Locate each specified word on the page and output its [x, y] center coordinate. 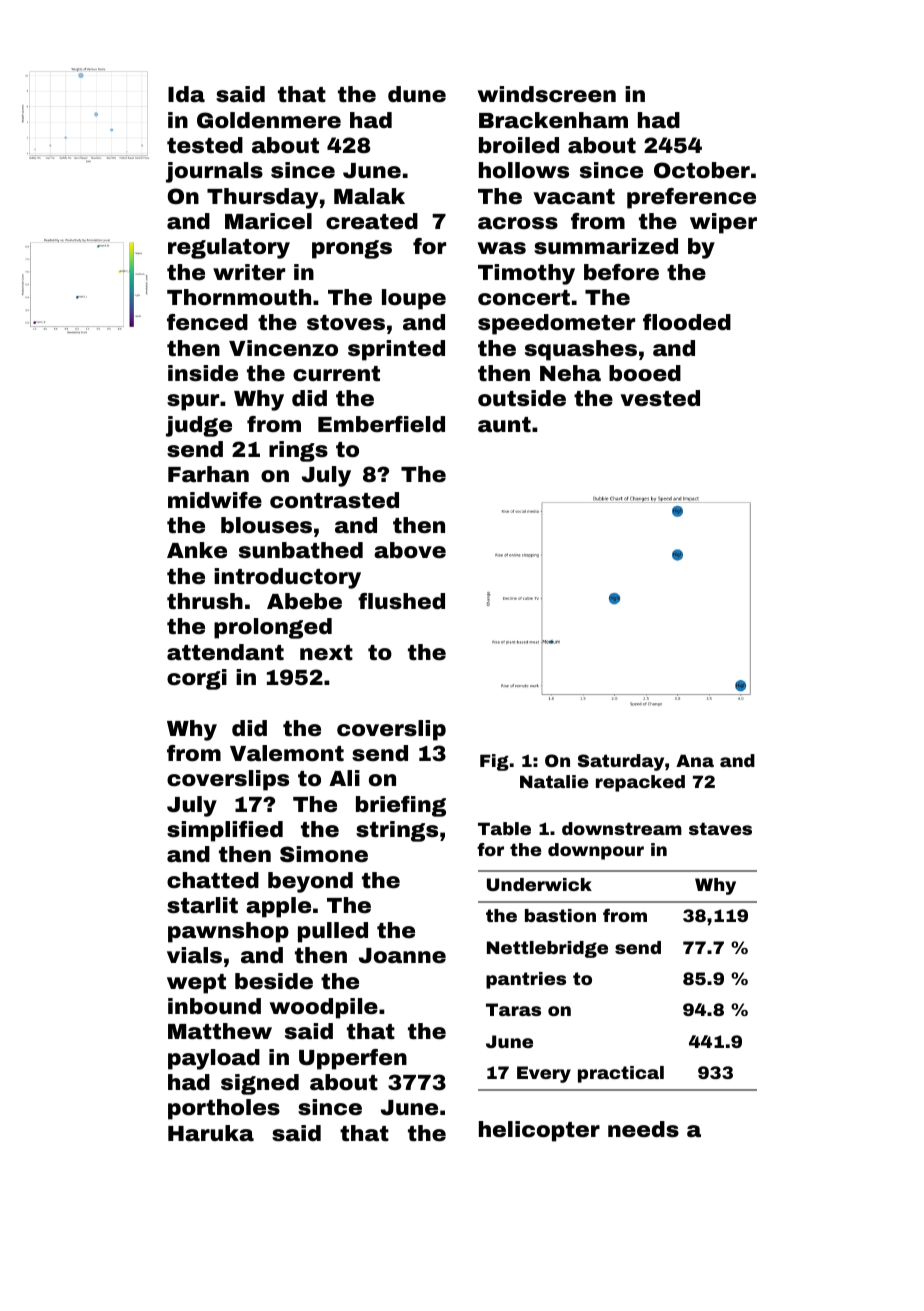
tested [205, 145]
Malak [369, 196]
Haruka [211, 1133]
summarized [606, 246]
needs [643, 1129]
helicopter [539, 1131]
